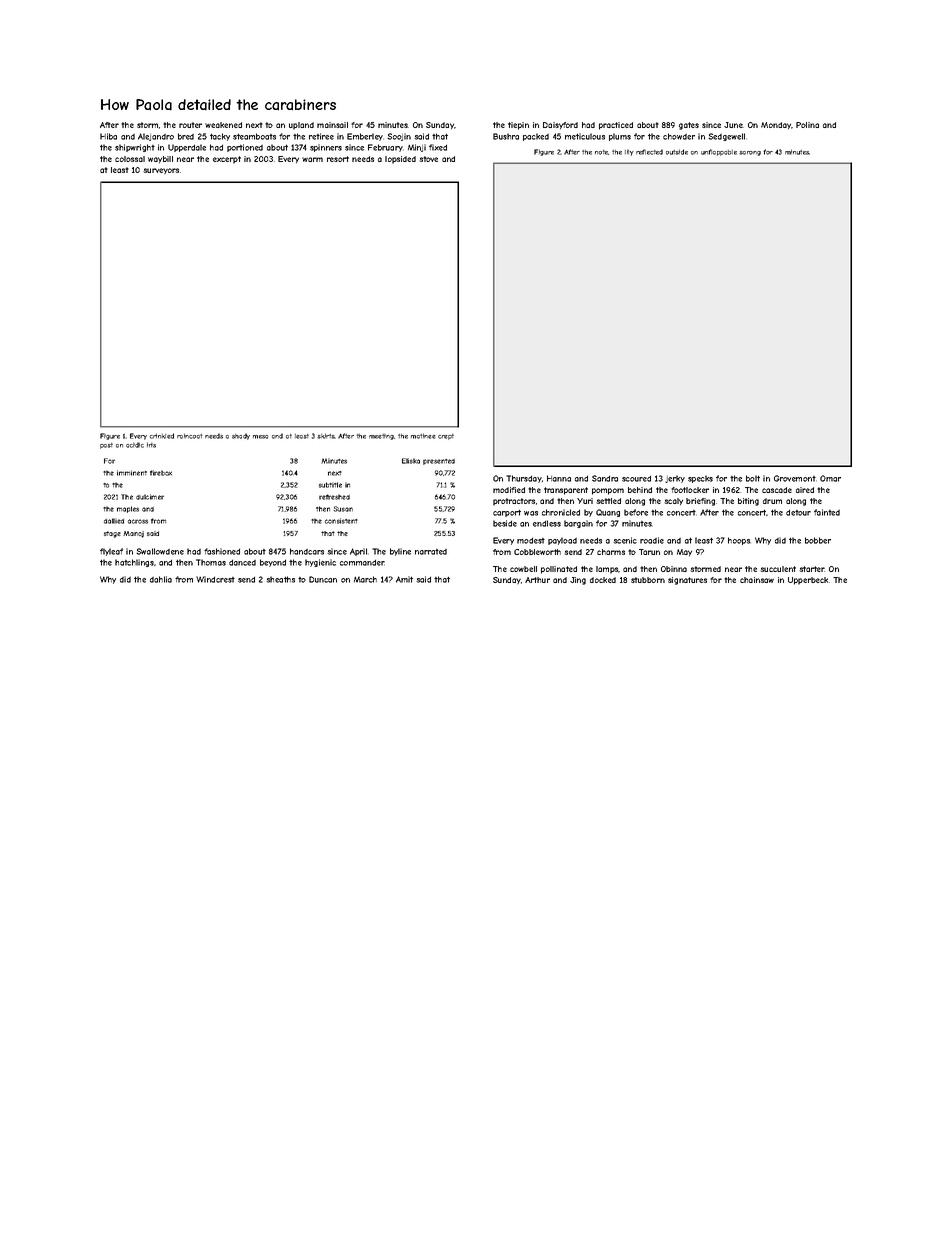 The image size is (952, 1233). What do you see at coordinates (750, 153) in the screenshot?
I see `sarong` at bounding box center [750, 153].
